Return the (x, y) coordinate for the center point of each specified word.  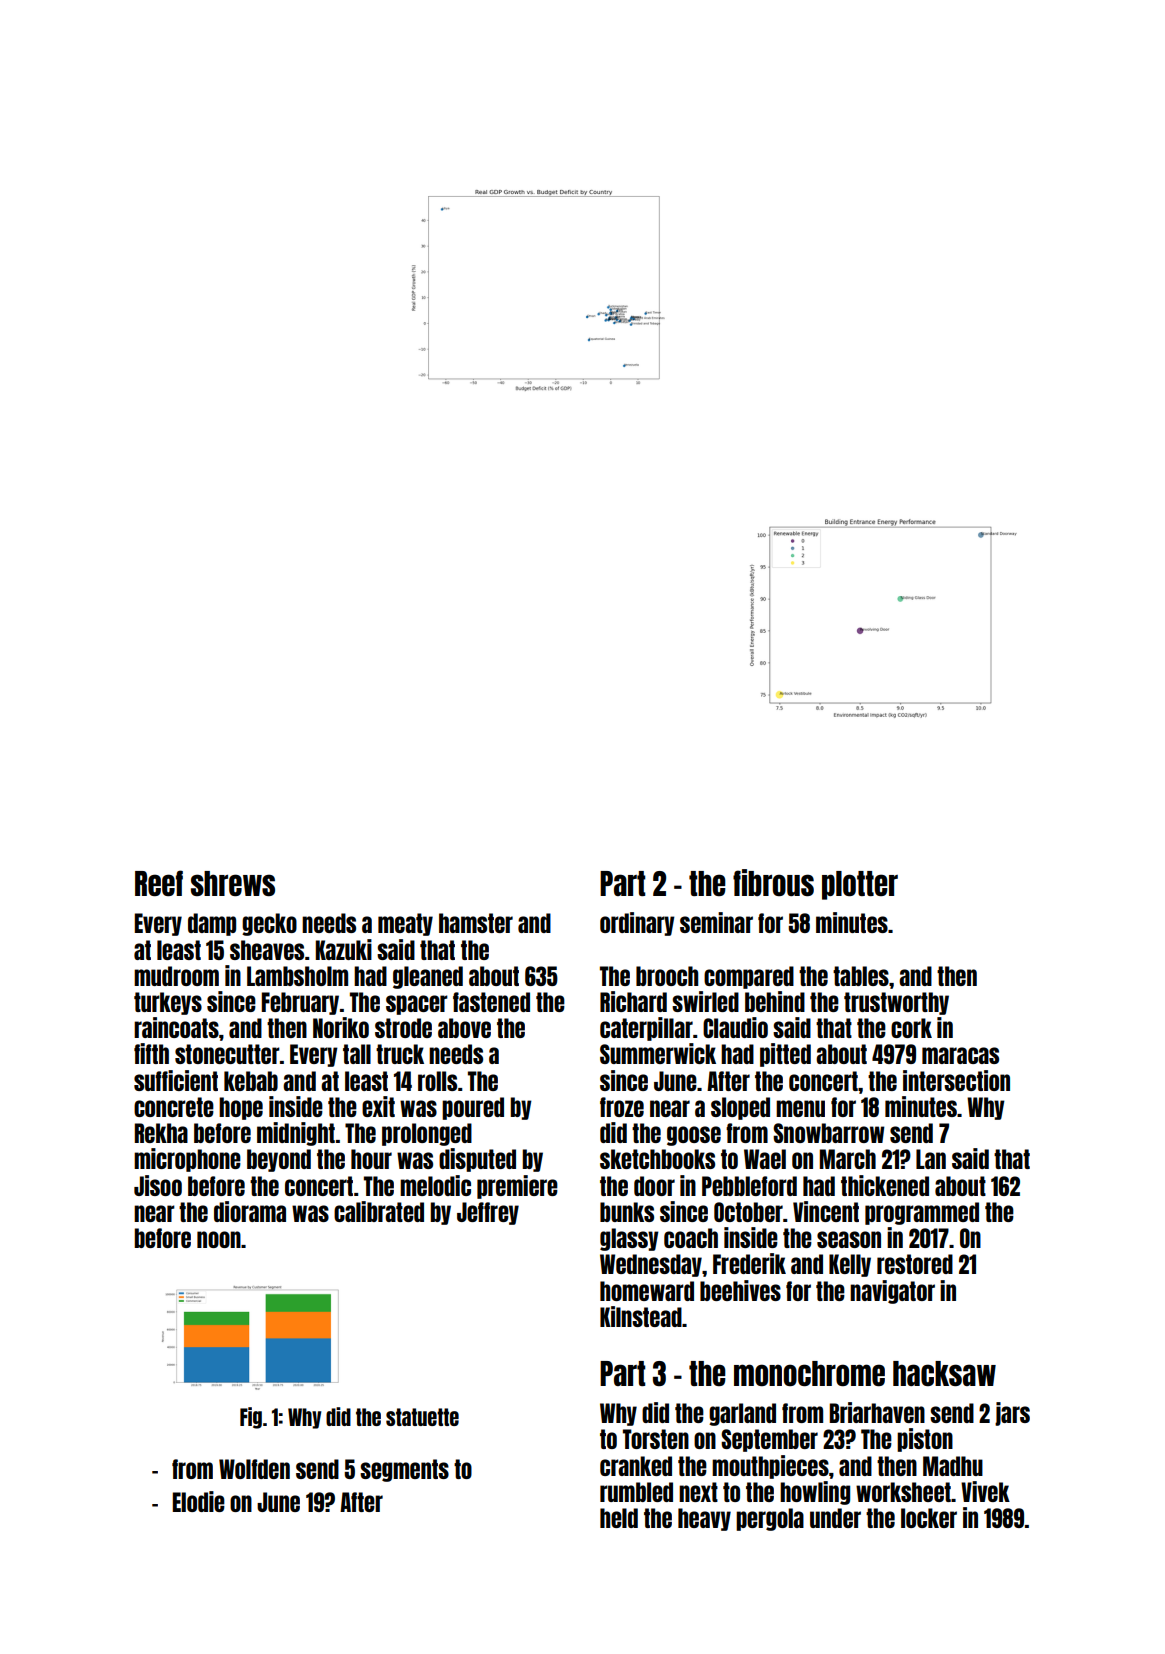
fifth (151, 1053)
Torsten (656, 1439)
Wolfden (254, 1469)
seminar (716, 922)
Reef (159, 883)
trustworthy (896, 1003)
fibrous (773, 882)
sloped (740, 1108)
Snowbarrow (829, 1133)
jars (1012, 1414)
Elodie (199, 1501)
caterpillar (646, 1029)
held (619, 1518)
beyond (279, 1160)
